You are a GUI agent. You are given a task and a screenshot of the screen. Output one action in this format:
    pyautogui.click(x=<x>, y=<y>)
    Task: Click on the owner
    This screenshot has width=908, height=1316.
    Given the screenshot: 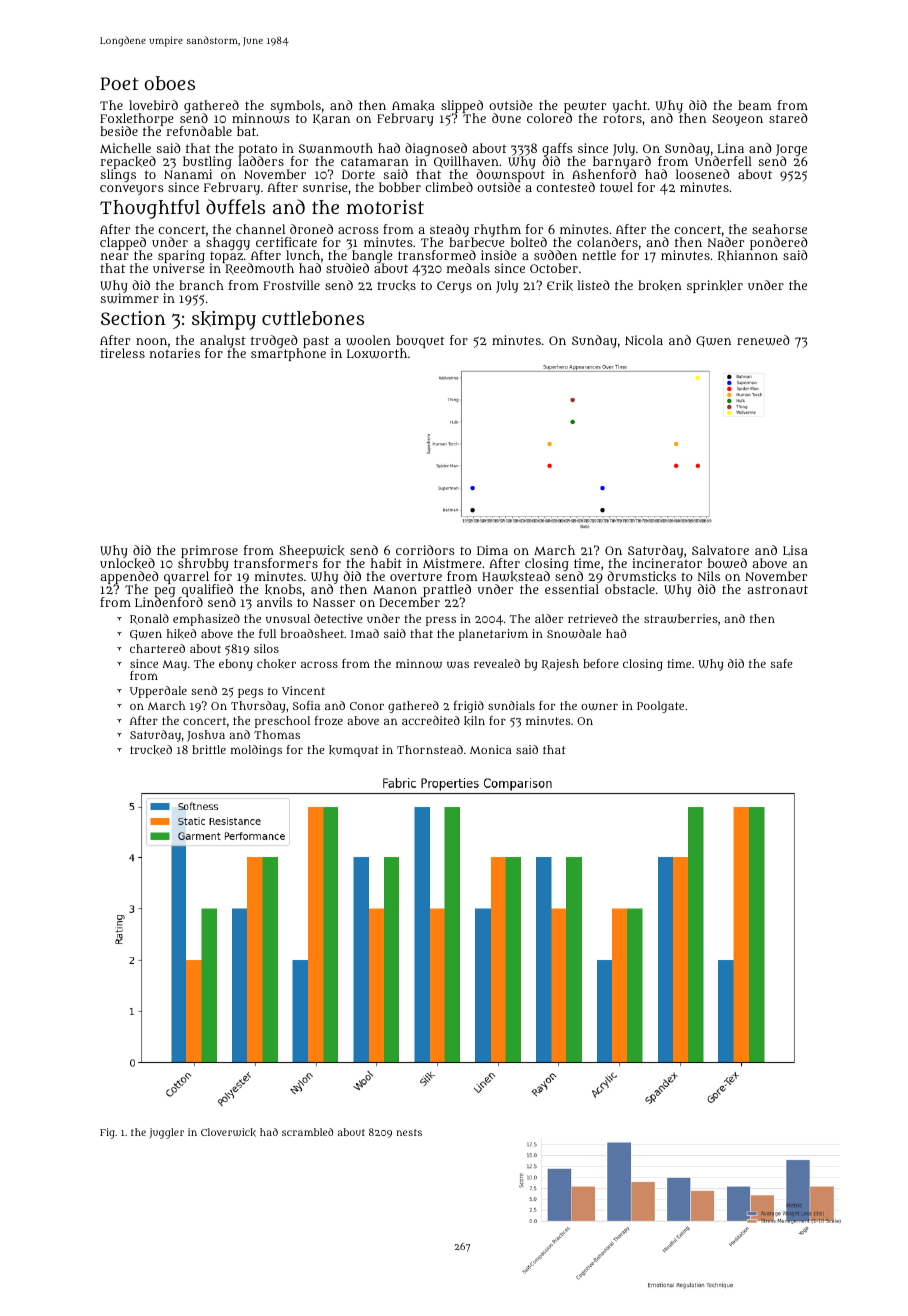 What is the action you would take?
    pyautogui.click(x=599, y=706)
